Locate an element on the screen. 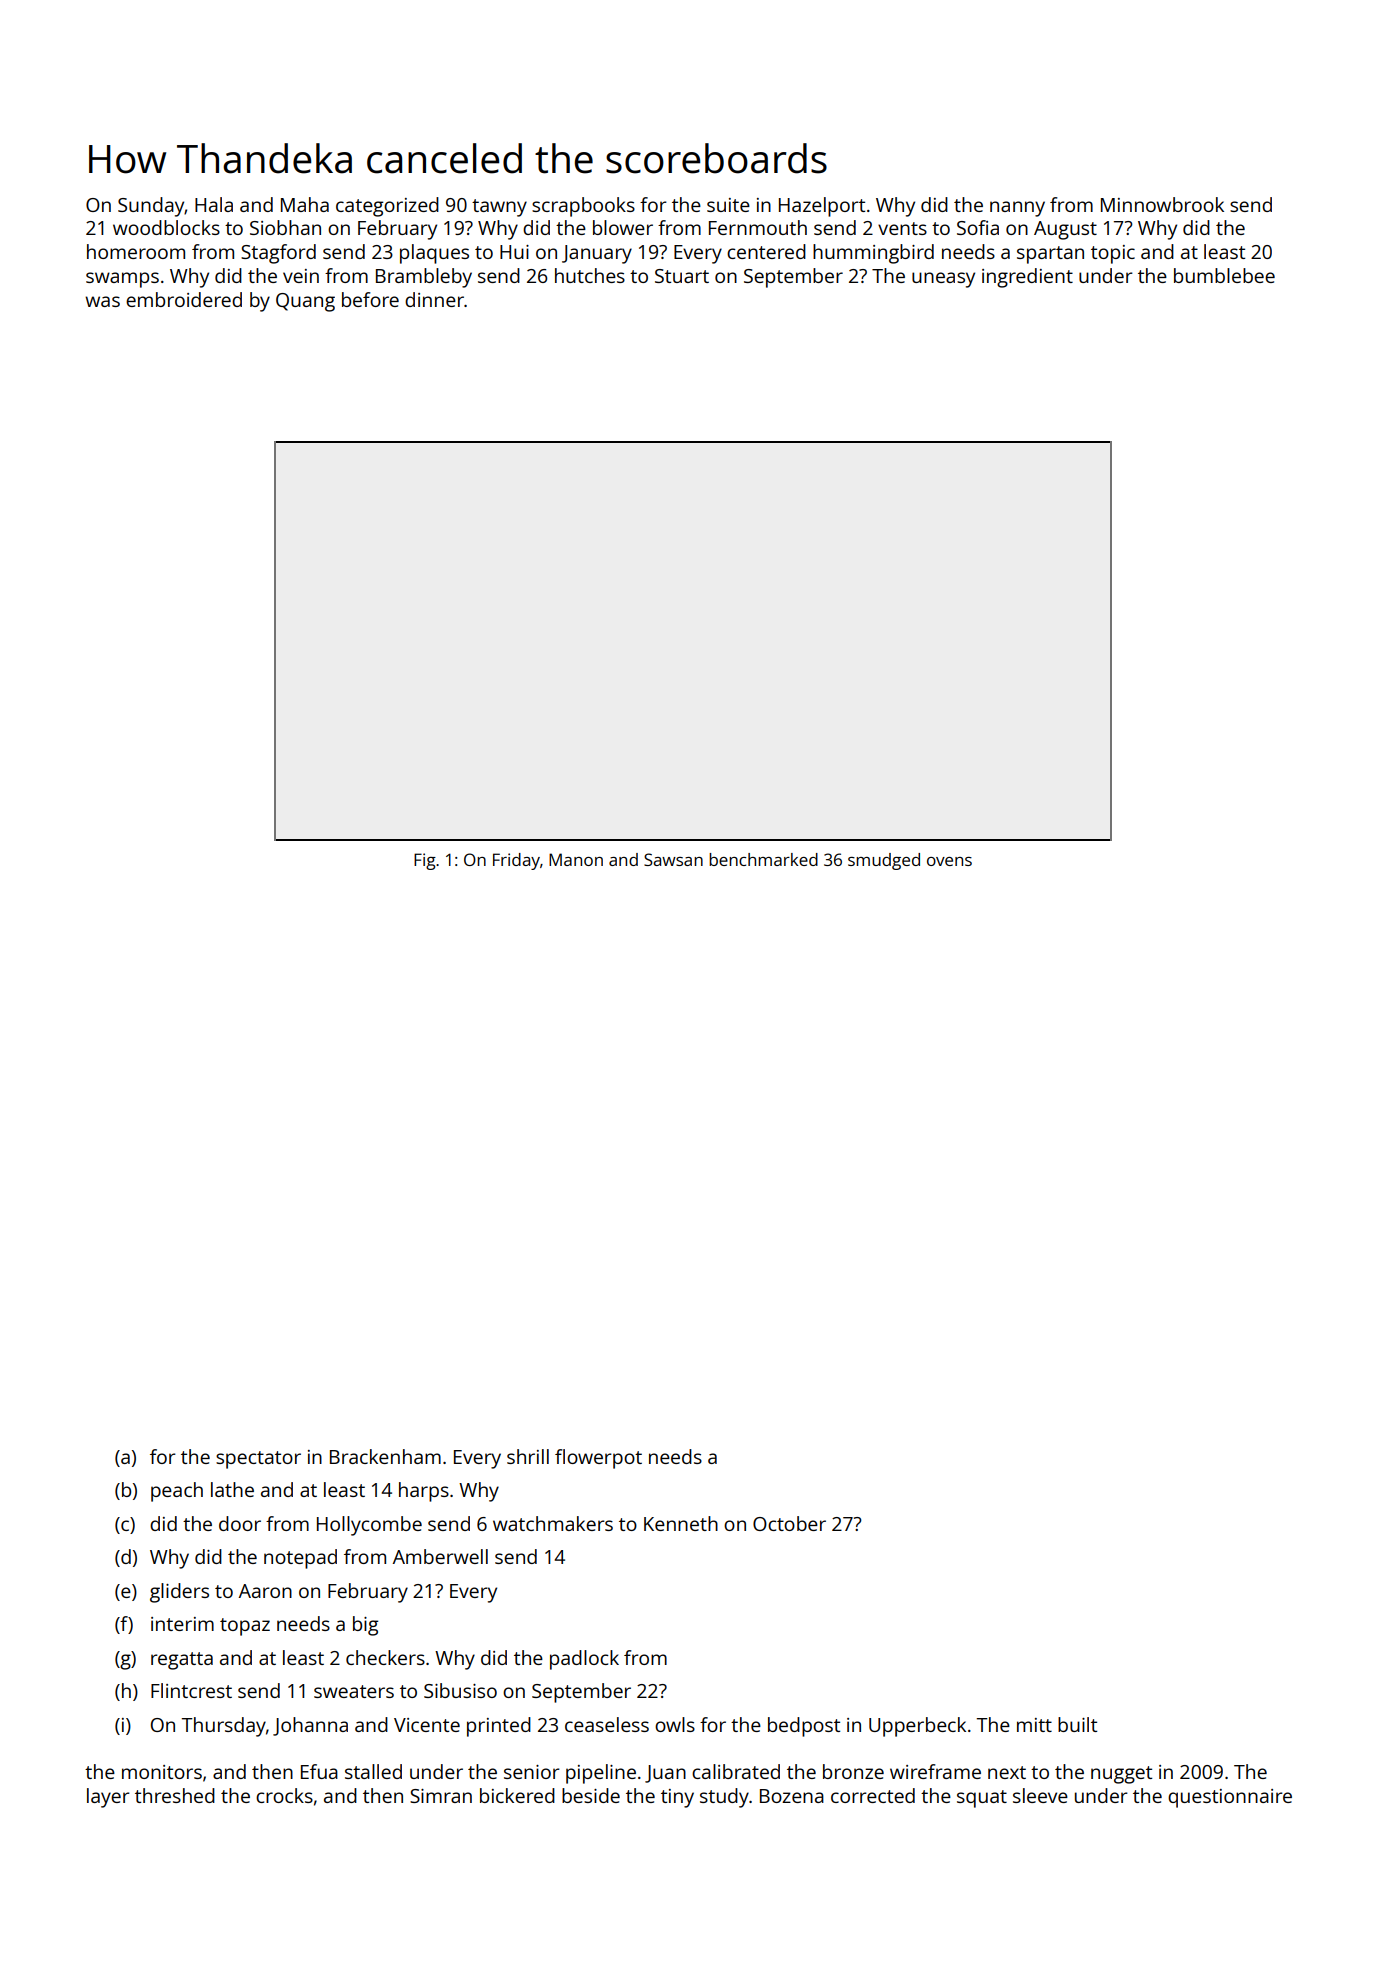  smudged is located at coordinates (884, 861).
